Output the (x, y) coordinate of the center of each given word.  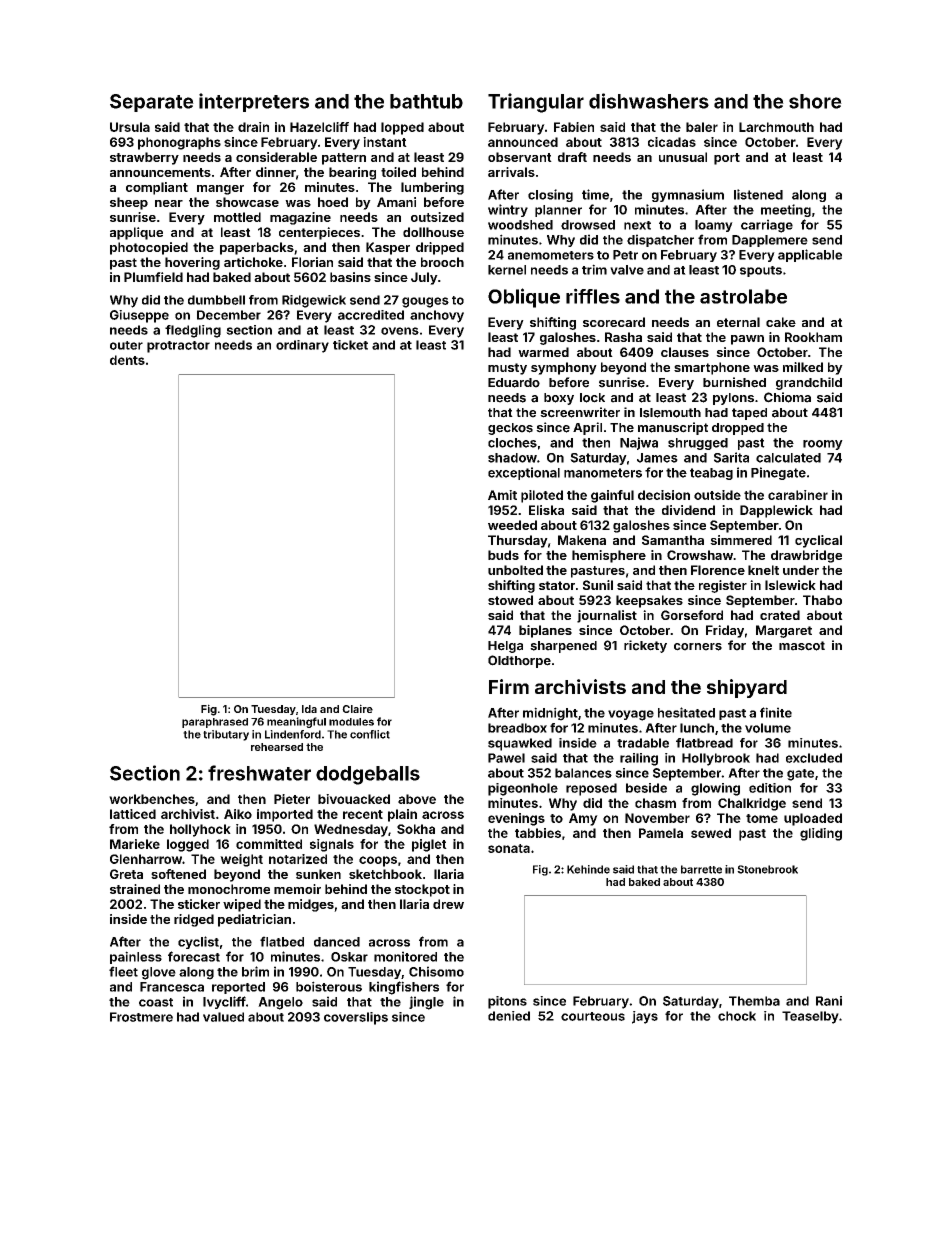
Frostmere (141, 1017)
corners (698, 647)
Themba (754, 1001)
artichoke (253, 262)
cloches (512, 443)
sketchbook (385, 874)
